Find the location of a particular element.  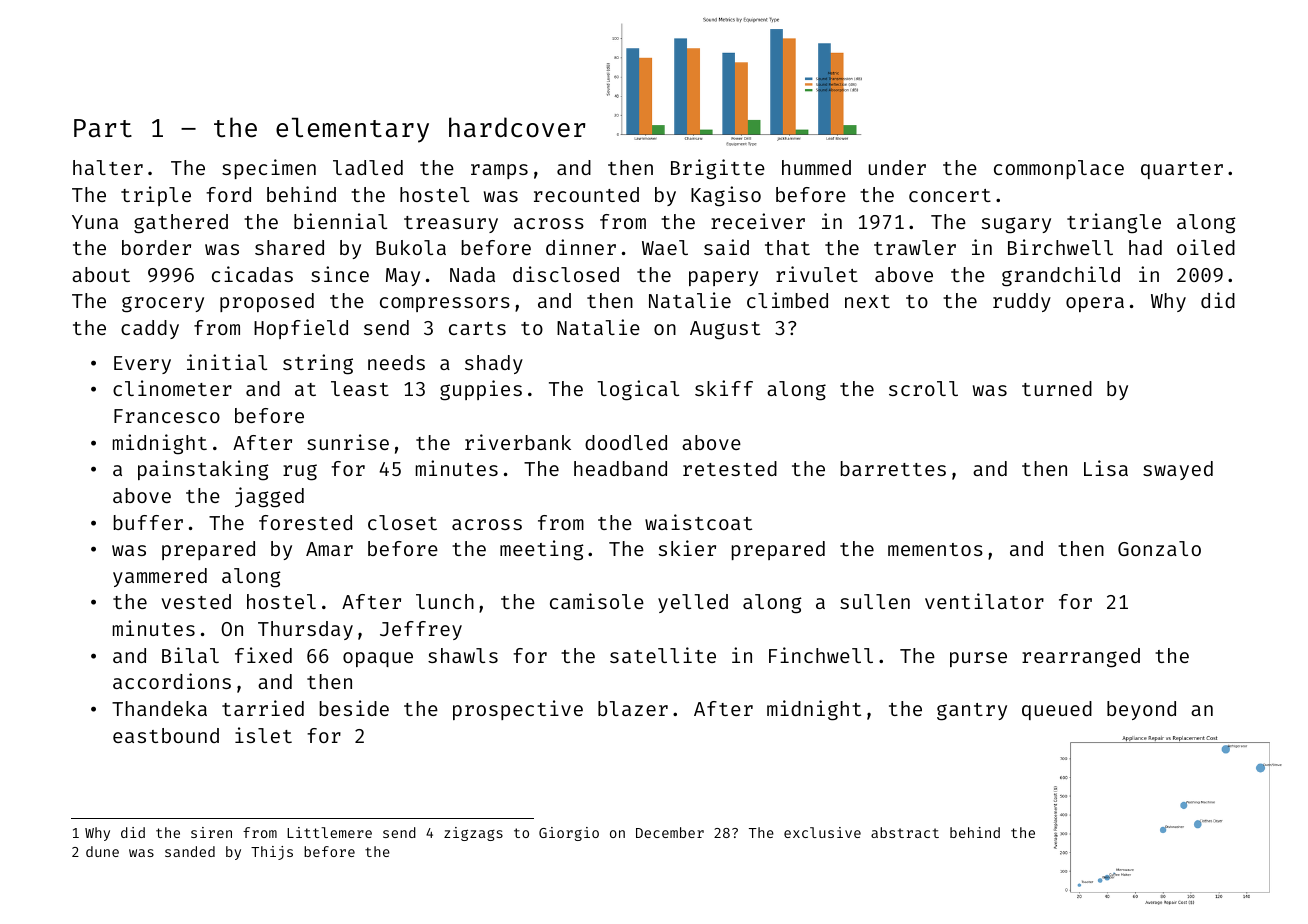

recounted is located at coordinates (586, 194).
